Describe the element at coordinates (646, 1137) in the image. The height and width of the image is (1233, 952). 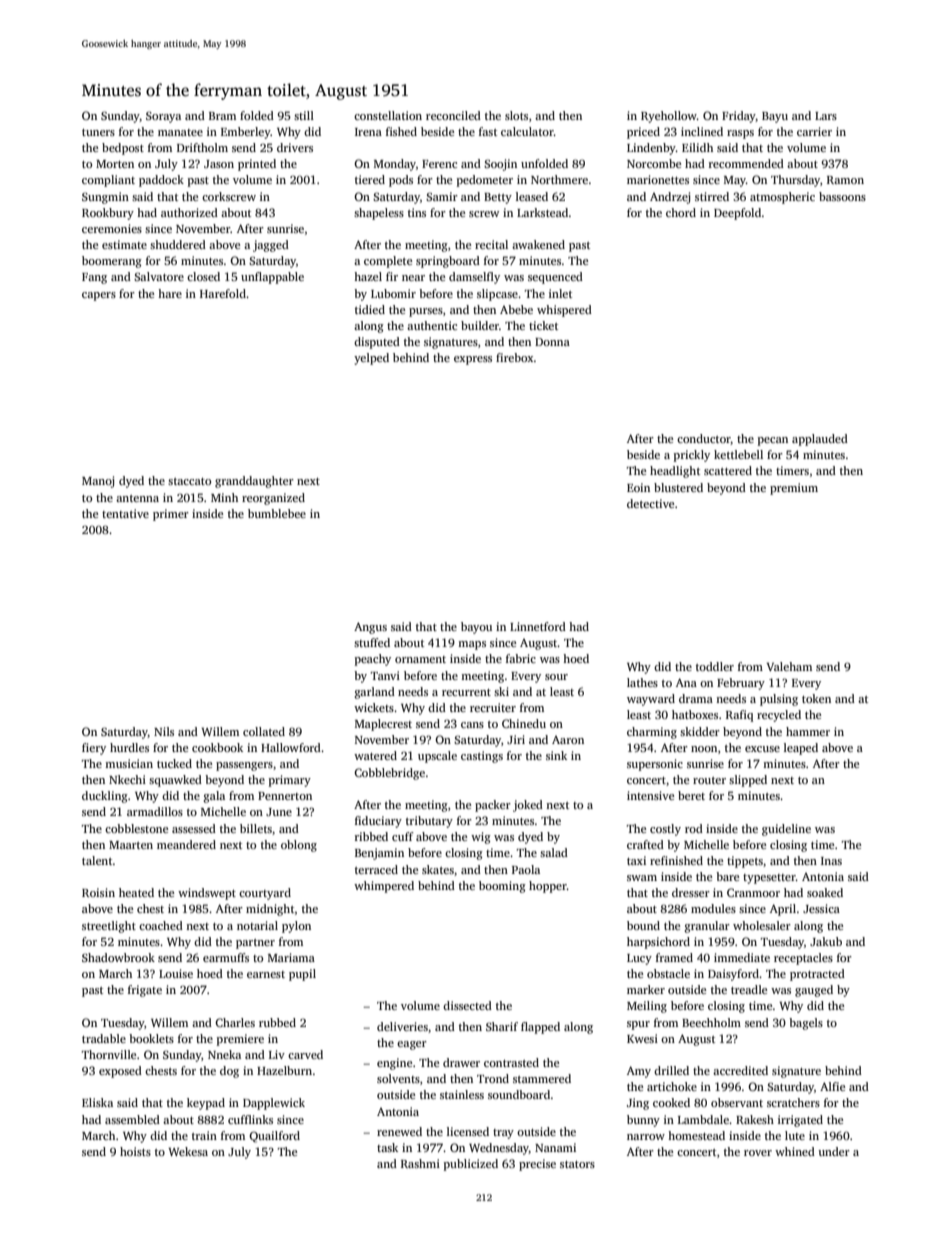
I see `narrow` at that location.
